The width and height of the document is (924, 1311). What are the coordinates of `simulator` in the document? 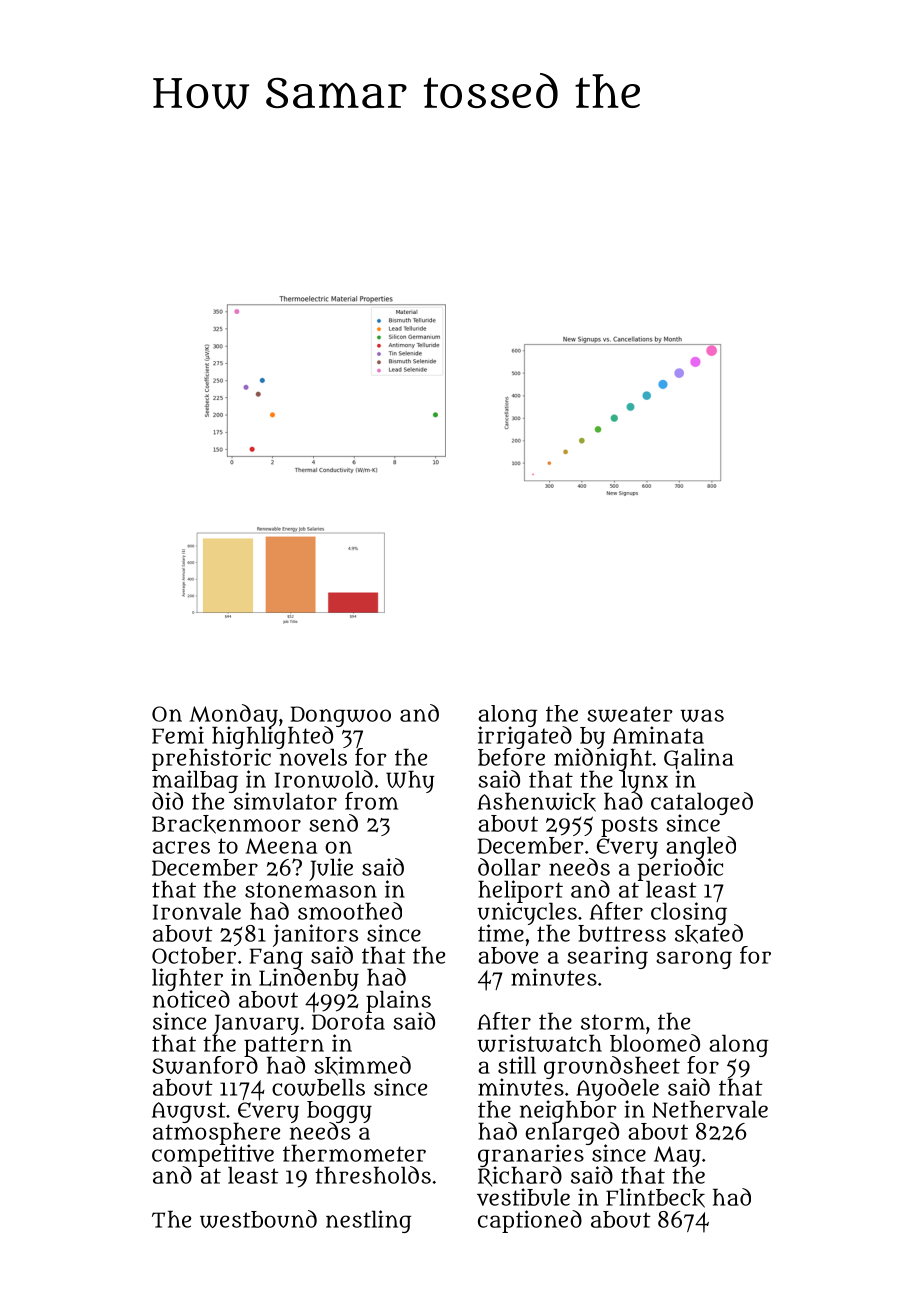 It's located at (285, 801).
